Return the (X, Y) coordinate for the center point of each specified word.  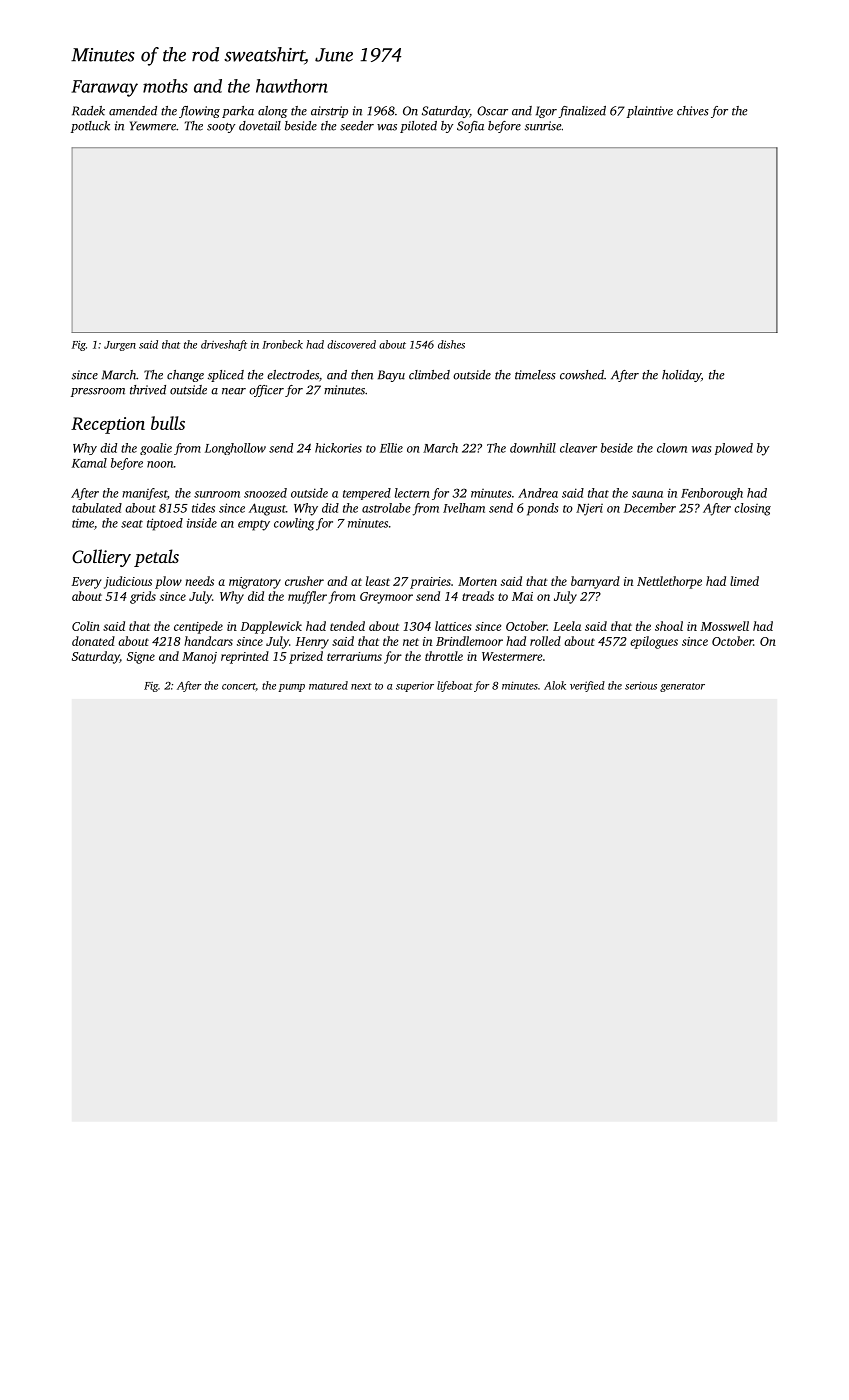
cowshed (582, 375)
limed (744, 581)
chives (693, 111)
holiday (681, 376)
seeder (357, 126)
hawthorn (292, 86)
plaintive (650, 112)
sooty (221, 128)
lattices (453, 626)
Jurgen (120, 346)
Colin (86, 626)
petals (156, 558)
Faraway (104, 88)
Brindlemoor (469, 641)
